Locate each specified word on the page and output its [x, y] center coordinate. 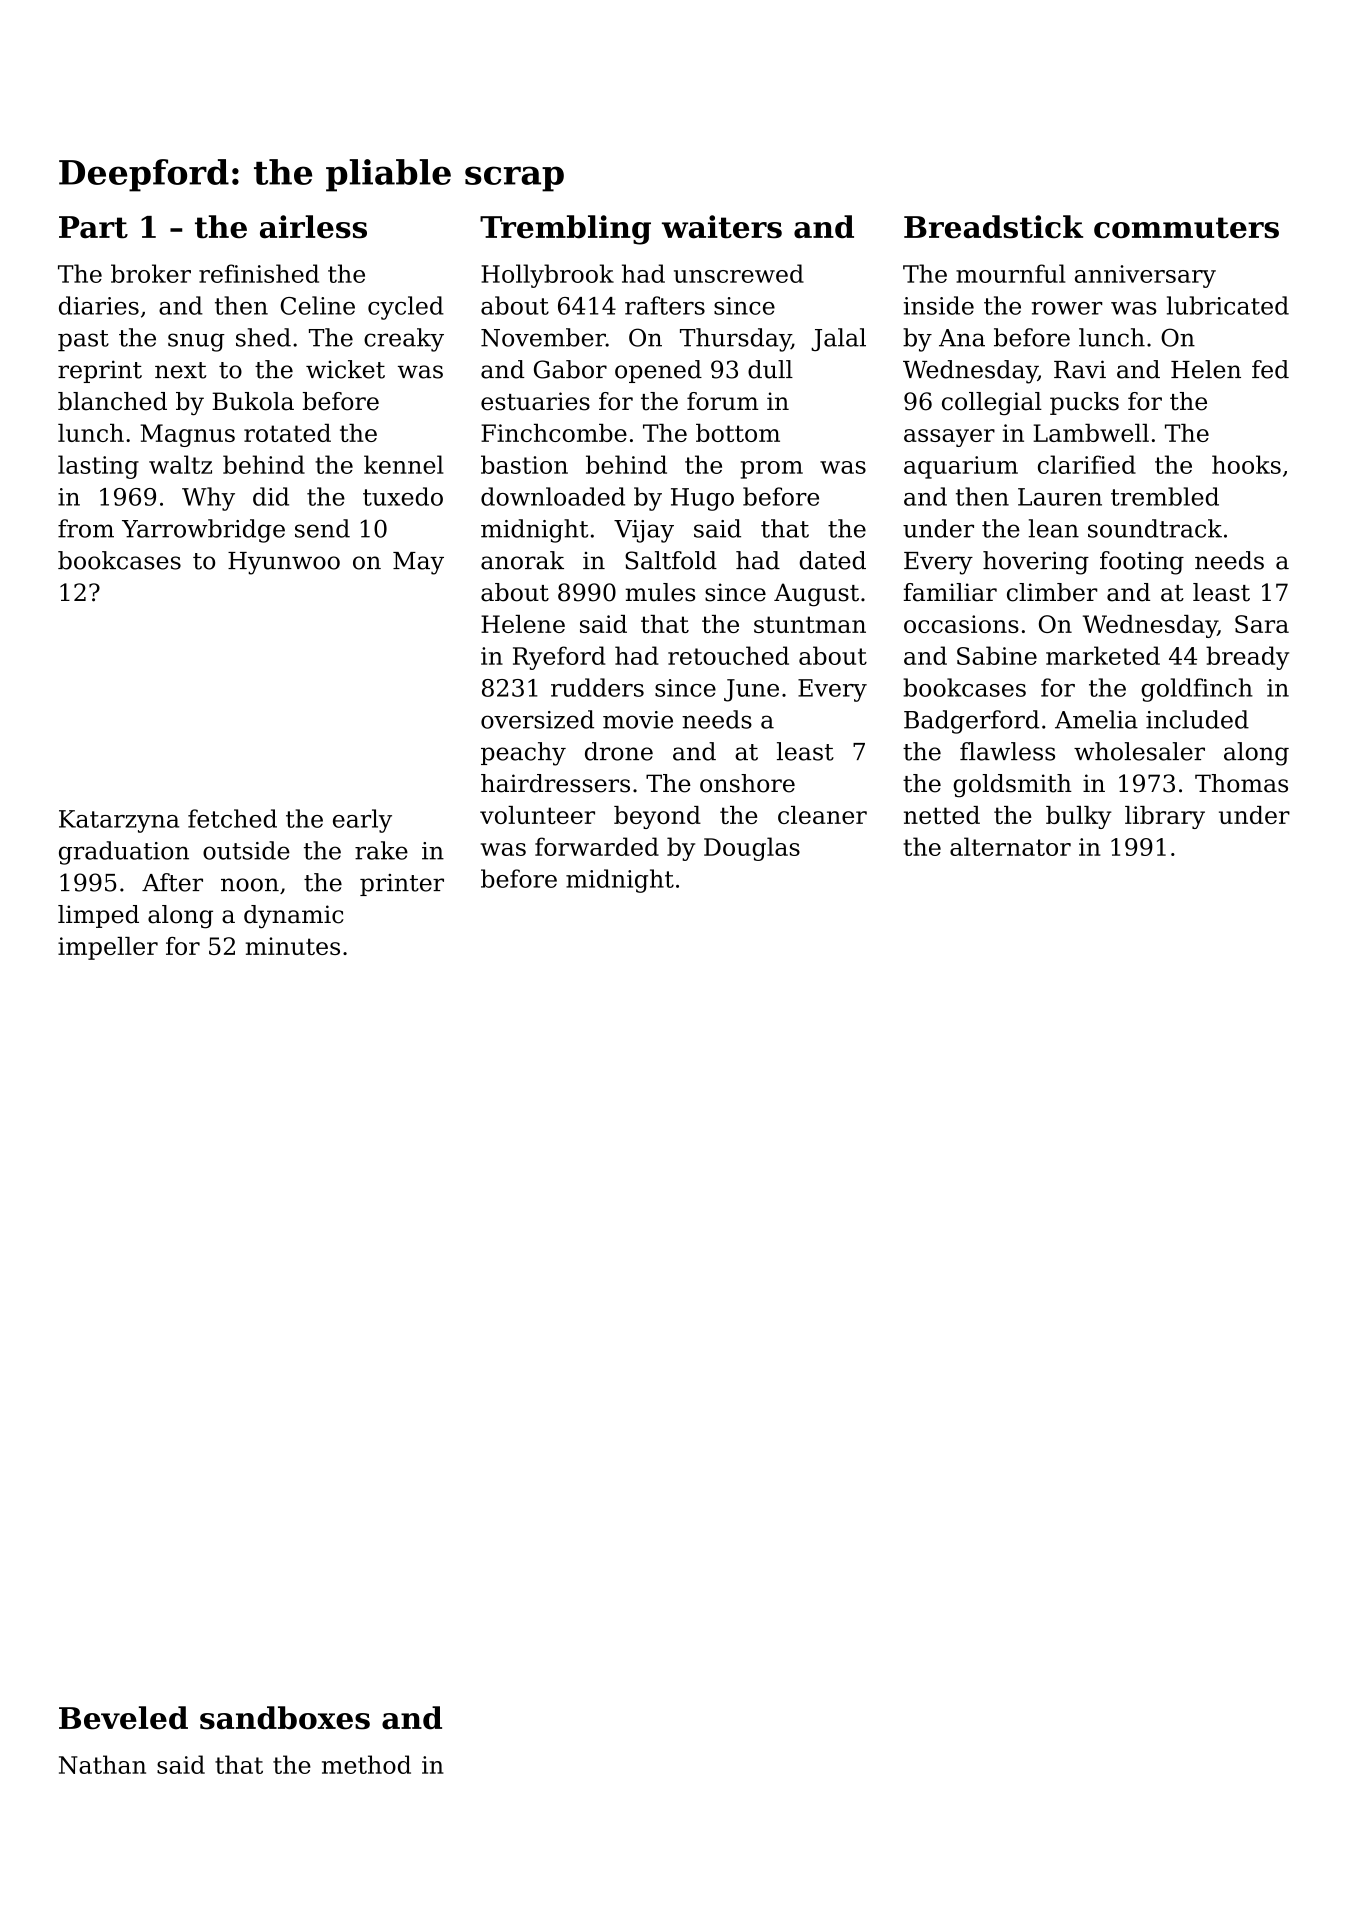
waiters [722, 227]
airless [313, 227]
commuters [1186, 228]
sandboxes [285, 1718]
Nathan [102, 1764]
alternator [1010, 846]
